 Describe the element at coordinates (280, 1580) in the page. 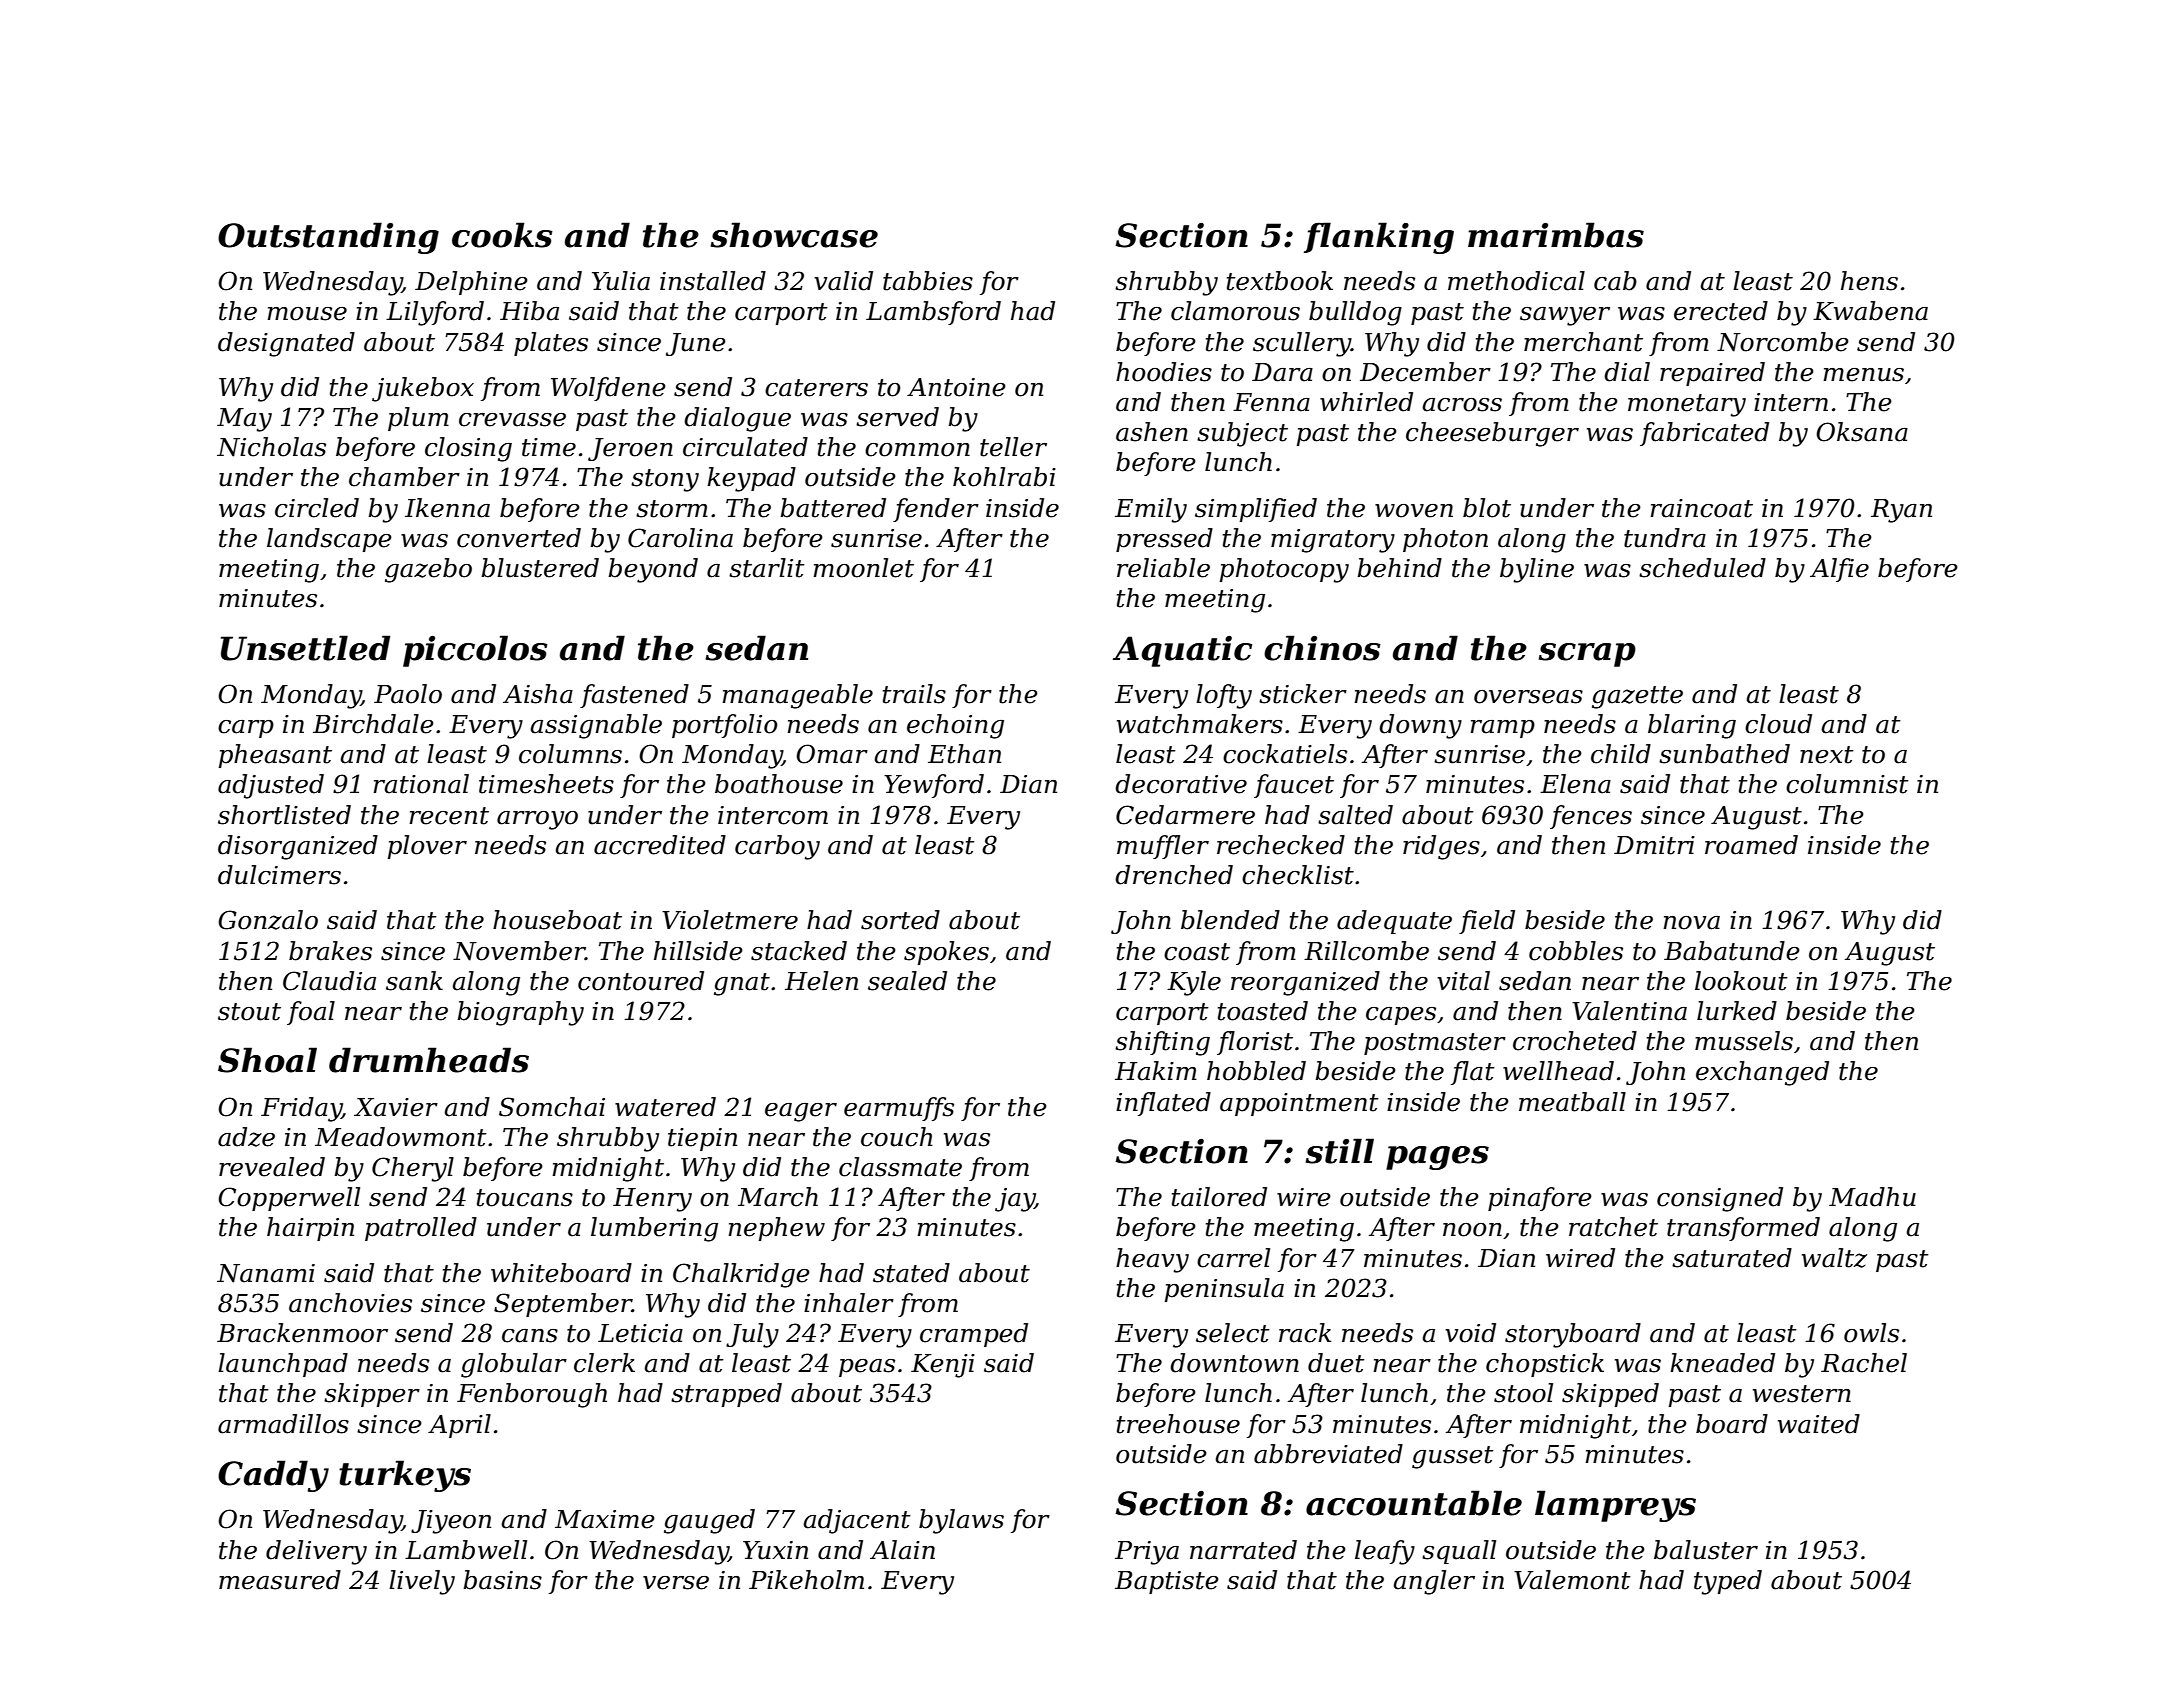

I see `measured` at that location.
